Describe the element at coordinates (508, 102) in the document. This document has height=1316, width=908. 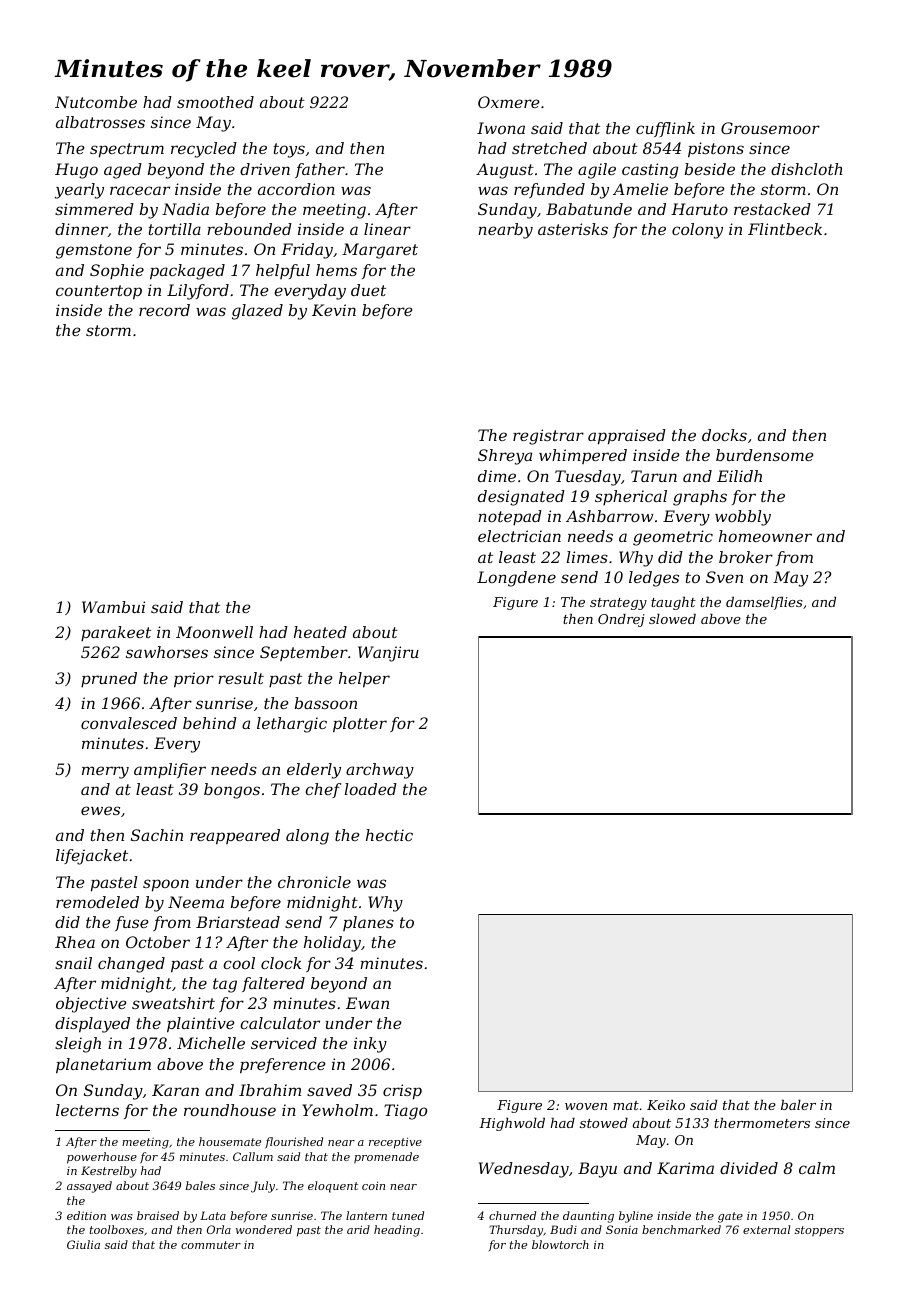
I see `Oxmere` at that location.
